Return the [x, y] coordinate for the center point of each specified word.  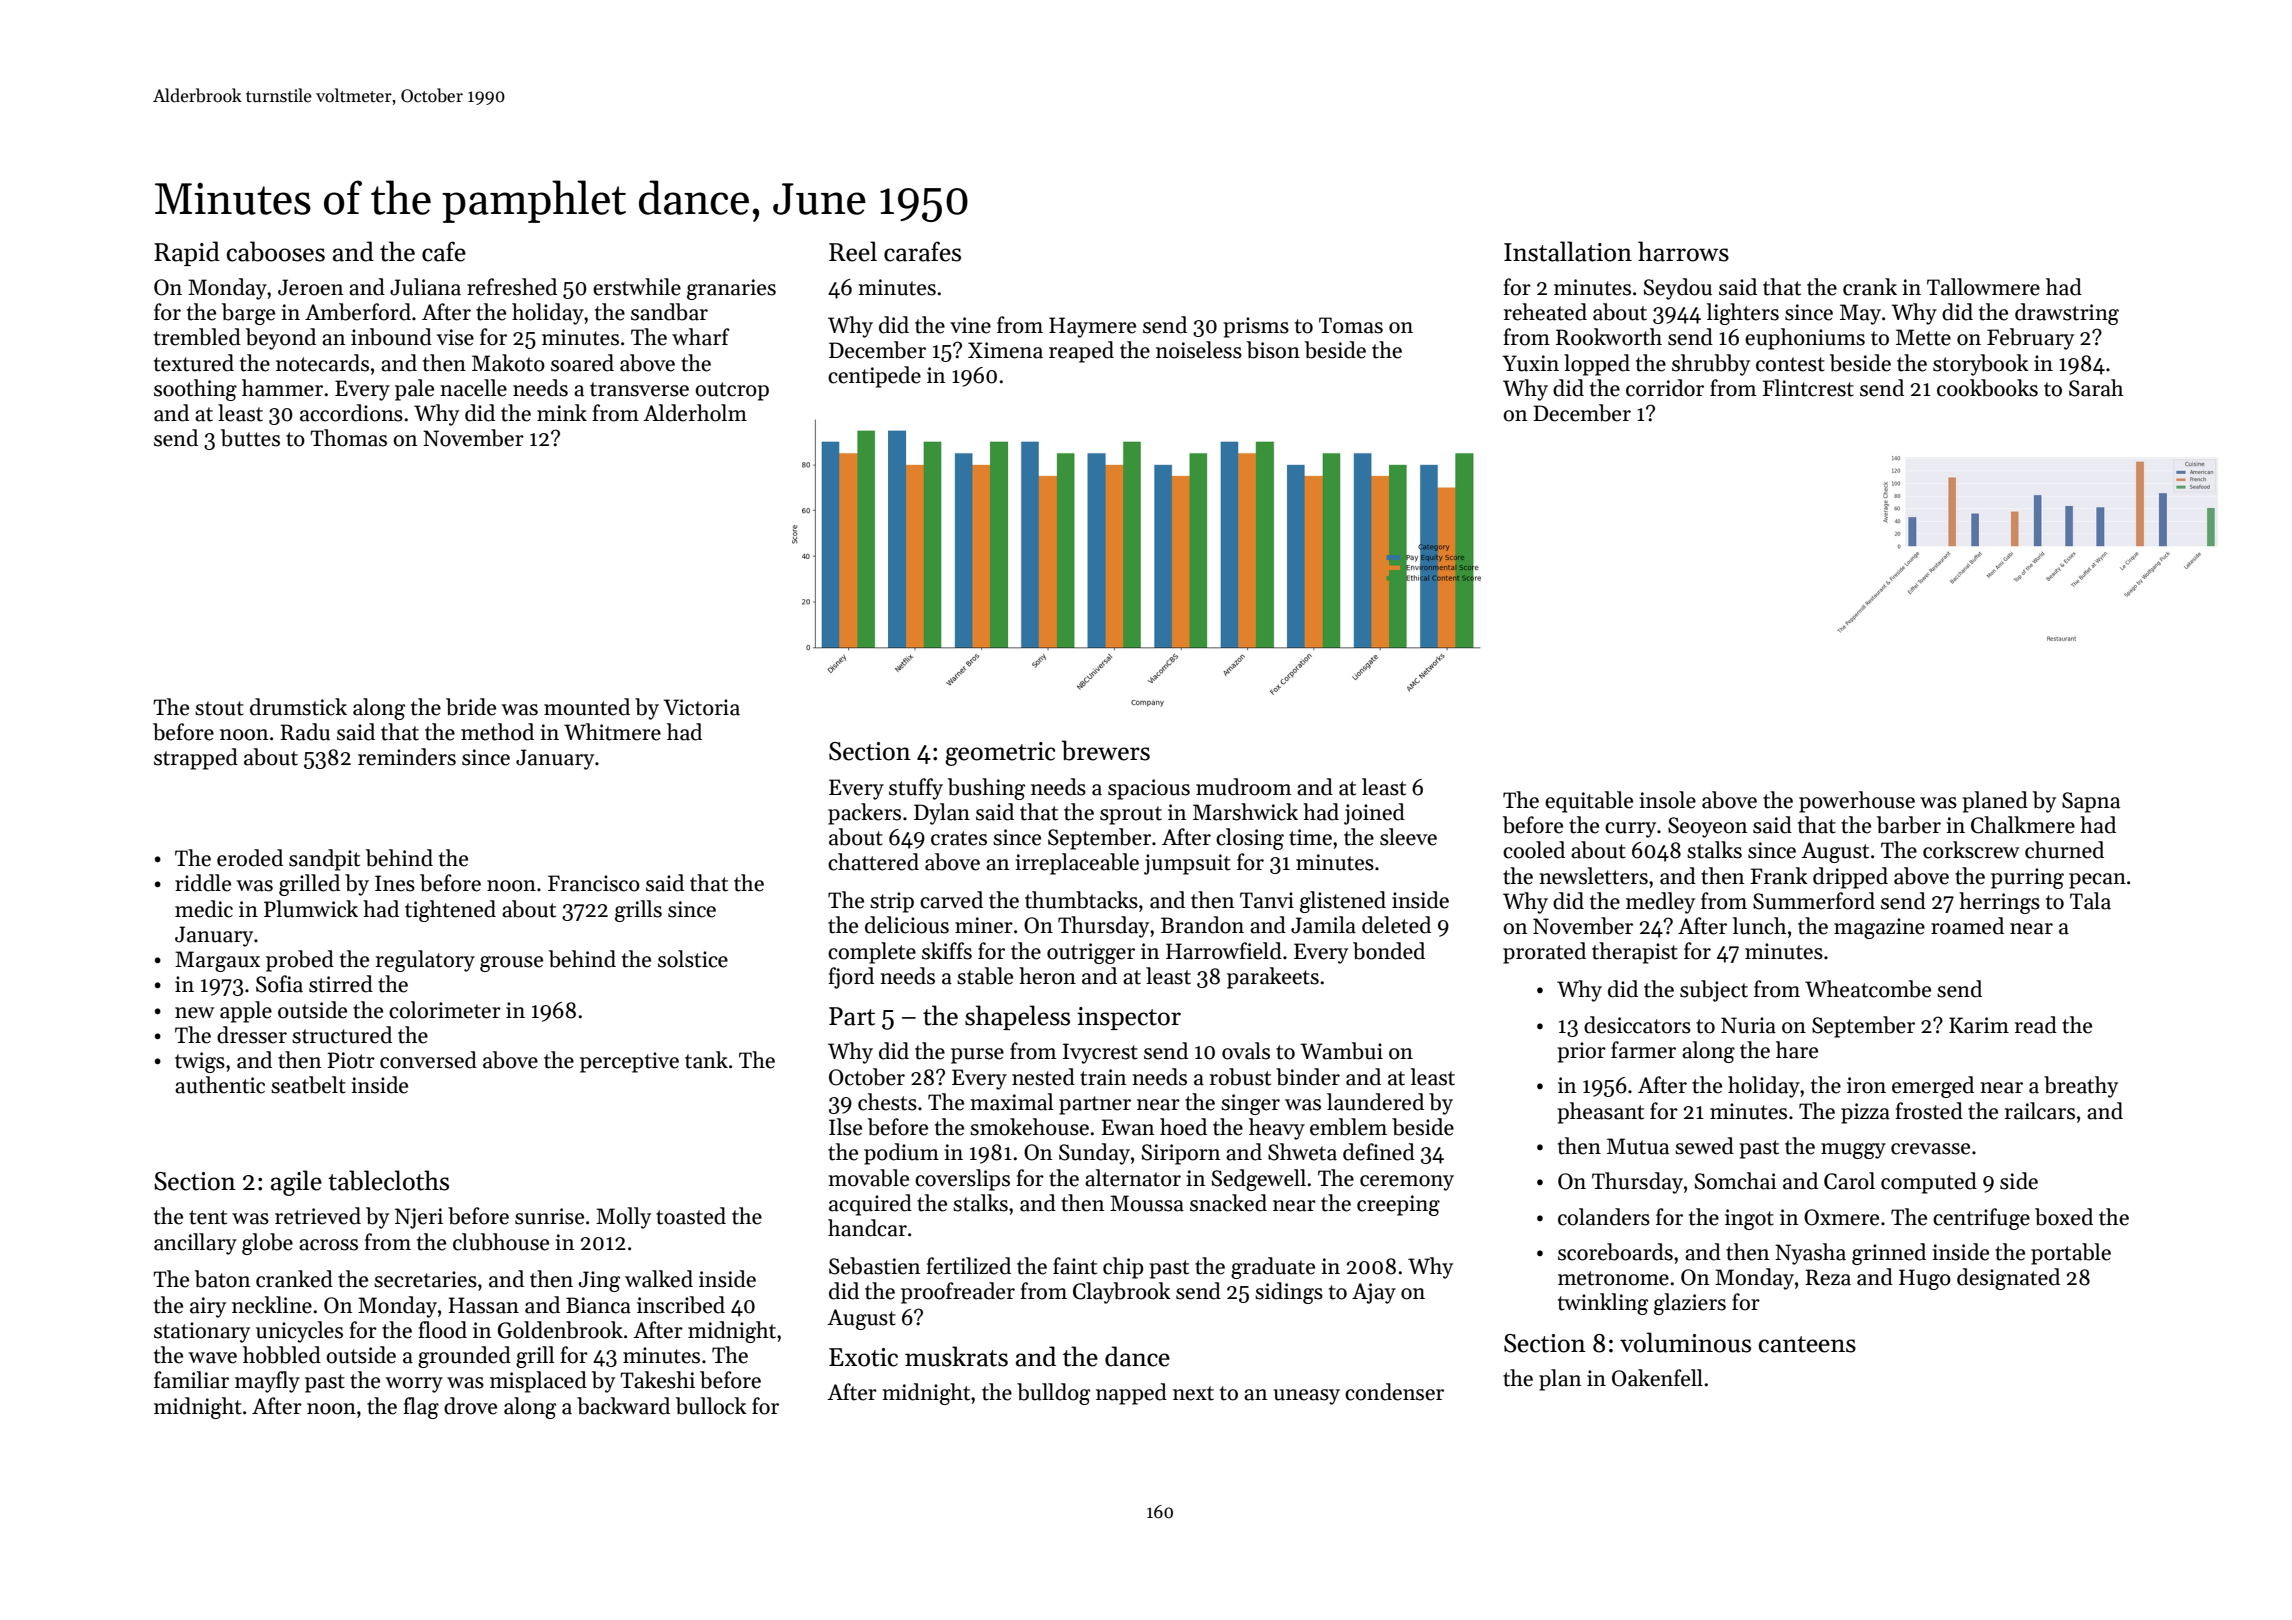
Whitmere [612, 732]
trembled [197, 337]
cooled [1534, 850]
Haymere [1092, 327]
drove [470, 1406]
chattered [873, 862]
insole [1667, 800]
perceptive [629, 1062]
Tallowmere [1983, 287]
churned [2064, 850]
